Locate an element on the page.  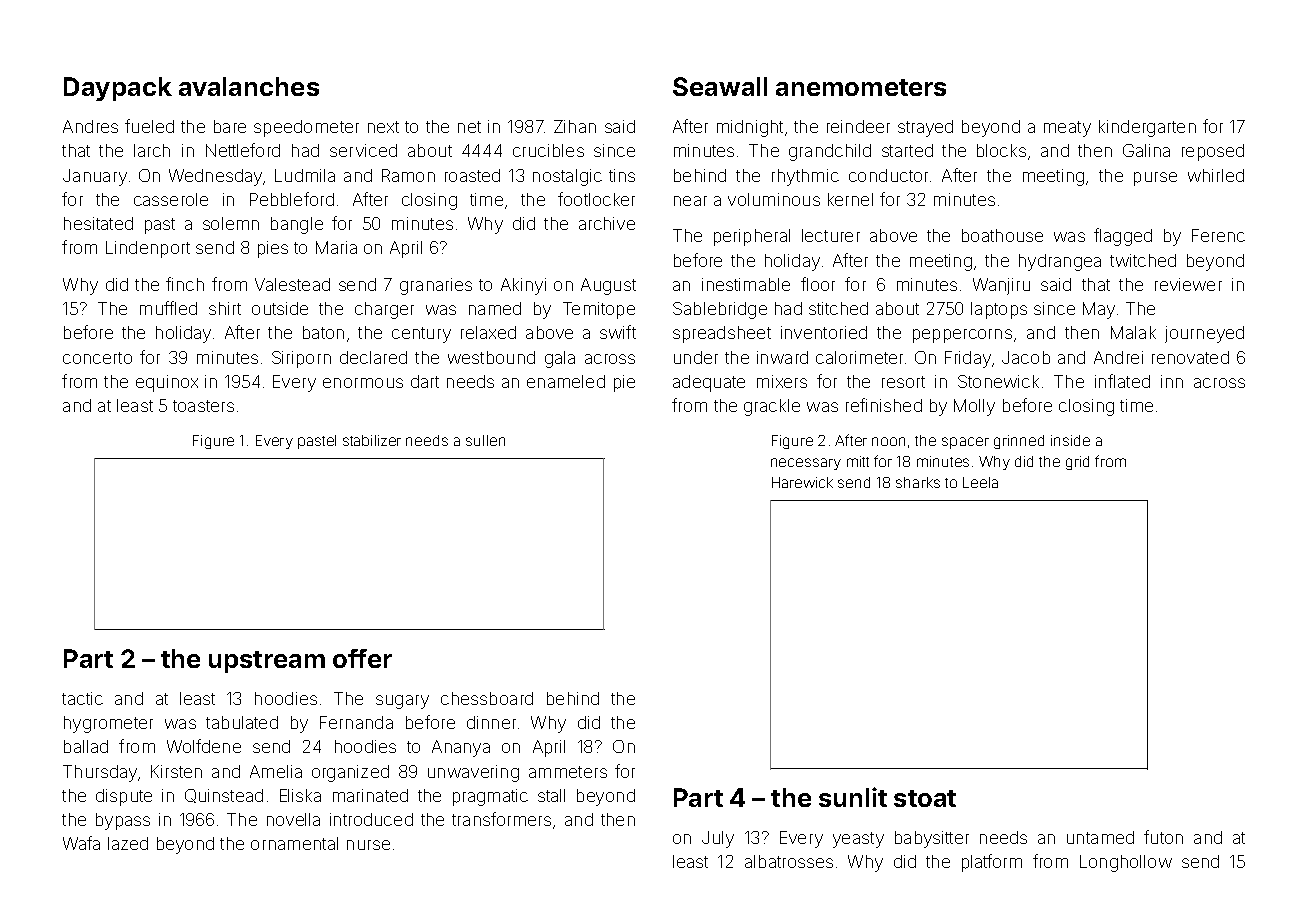
stoat is located at coordinates (925, 798).
